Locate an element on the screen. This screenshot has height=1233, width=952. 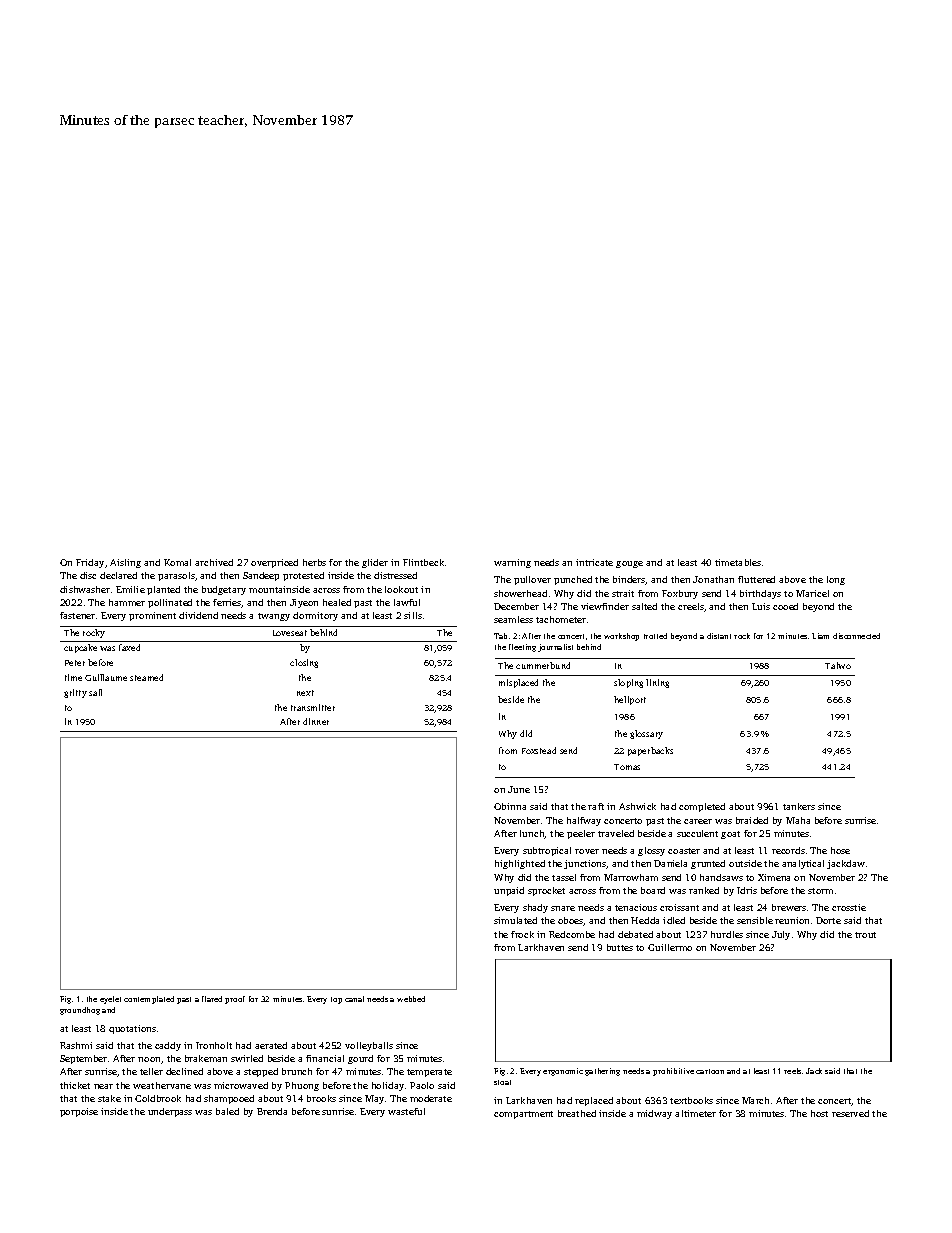
swirled is located at coordinates (247, 1058).
